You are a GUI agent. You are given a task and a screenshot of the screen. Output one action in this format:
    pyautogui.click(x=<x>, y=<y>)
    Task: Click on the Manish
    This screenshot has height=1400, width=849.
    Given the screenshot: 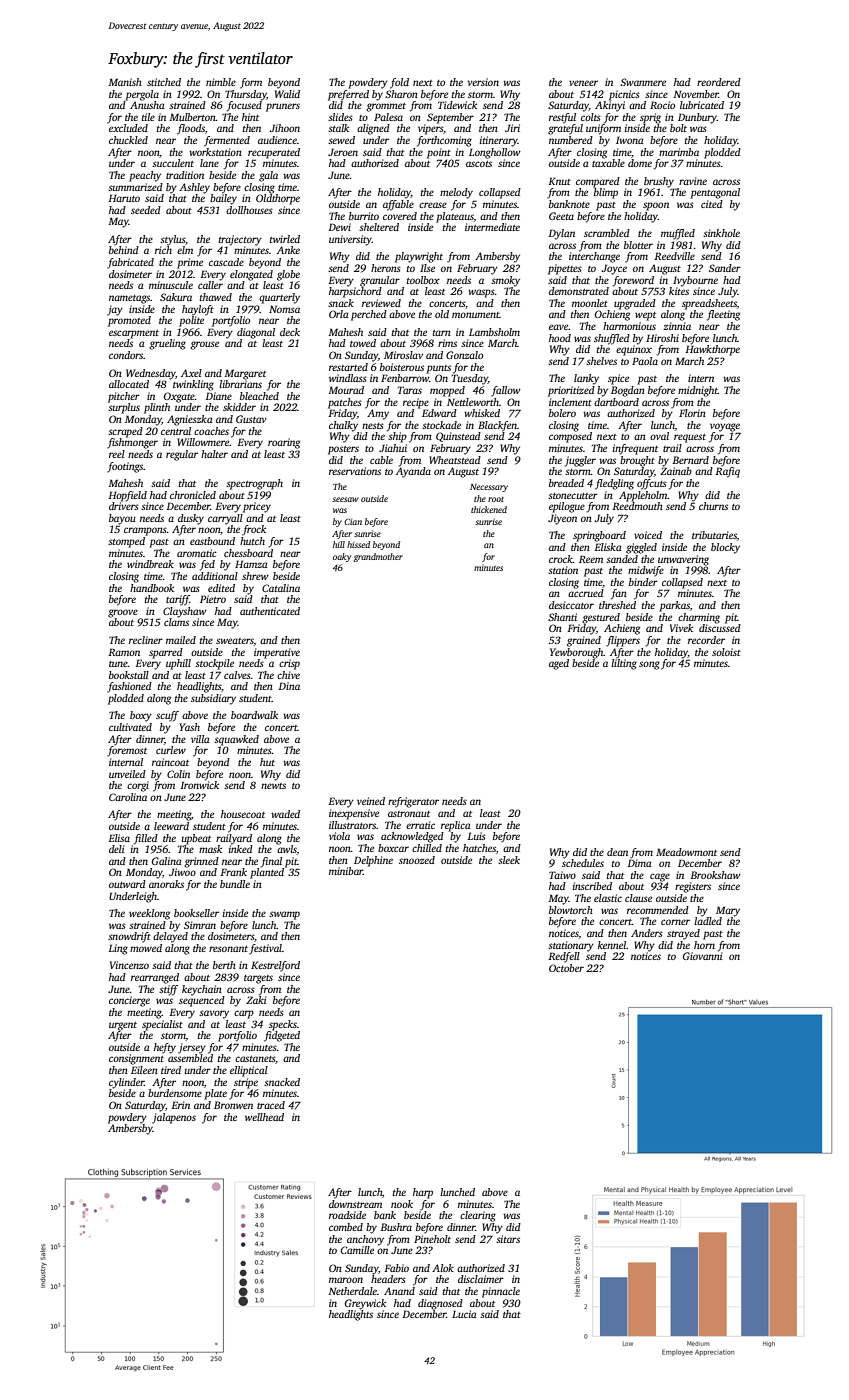 What is the action you would take?
    pyautogui.click(x=125, y=82)
